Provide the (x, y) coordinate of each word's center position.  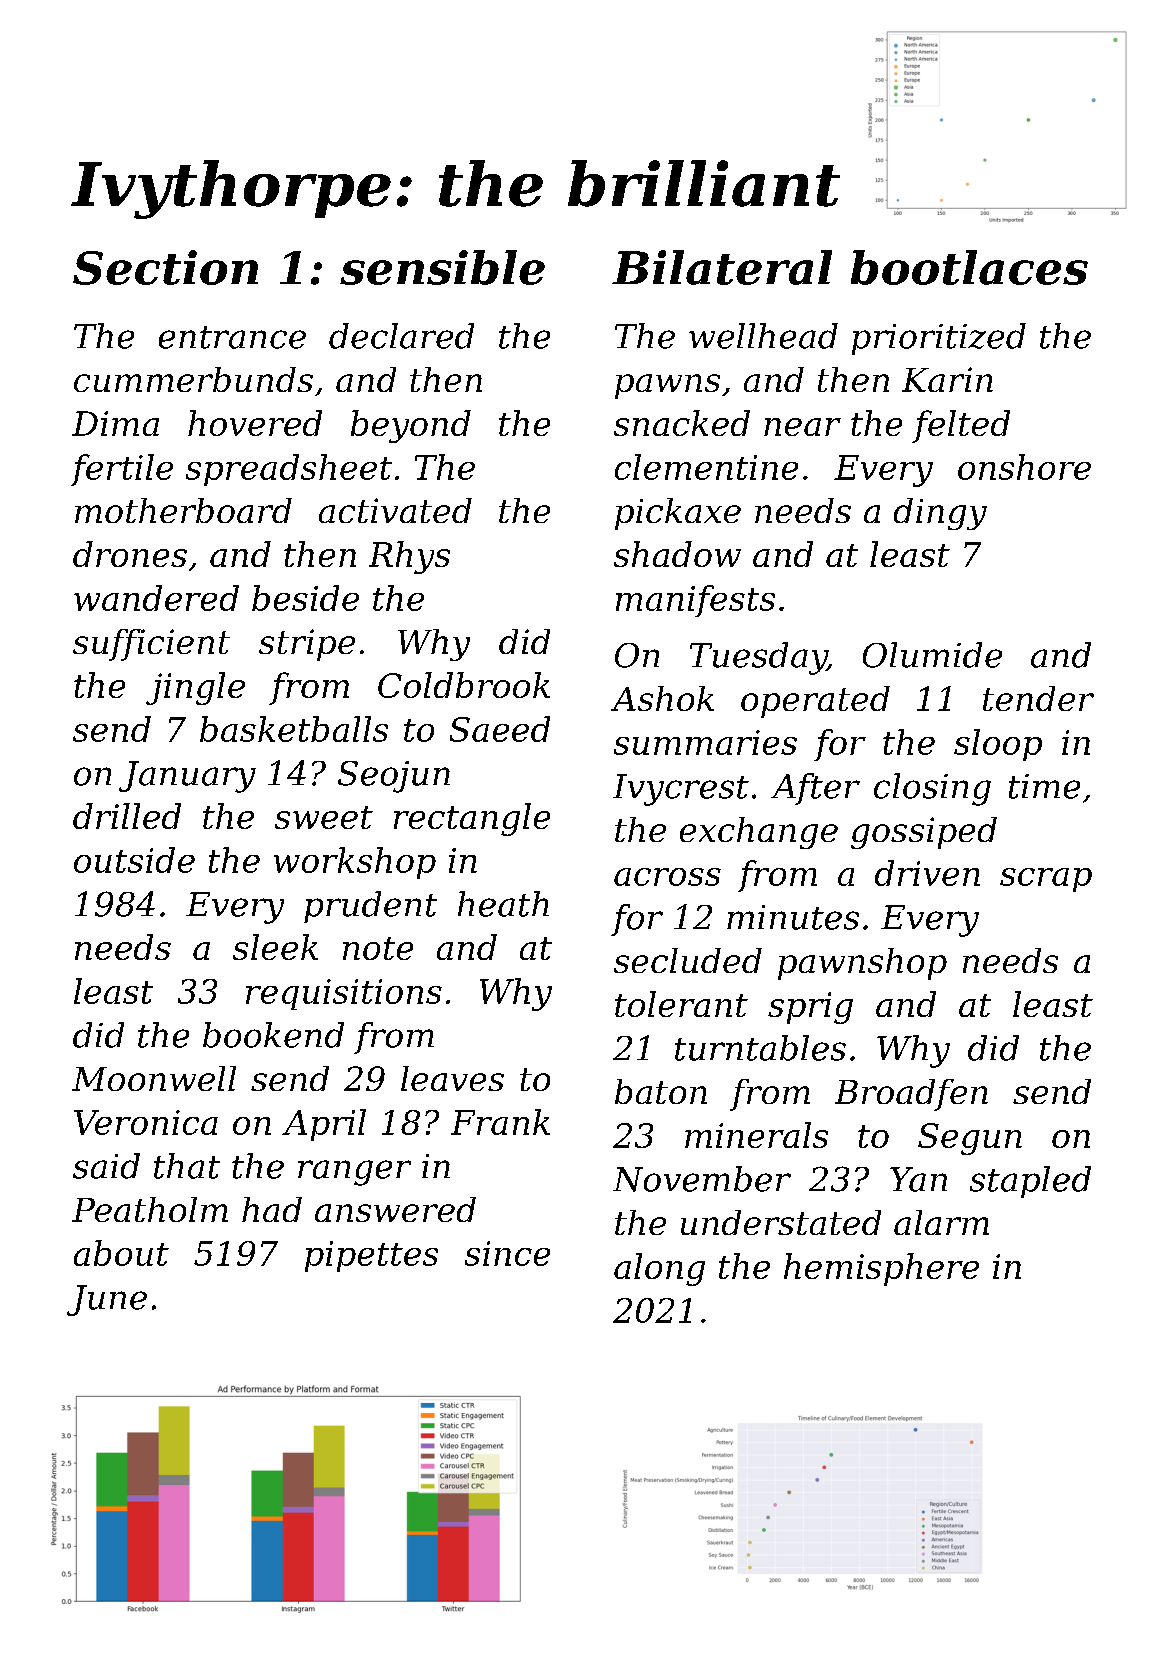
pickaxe (678, 514)
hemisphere (881, 1269)
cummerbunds (193, 379)
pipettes (371, 1256)
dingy (940, 514)
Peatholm (150, 1209)
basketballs (294, 729)
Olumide (932, 655)
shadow (677, 554)
